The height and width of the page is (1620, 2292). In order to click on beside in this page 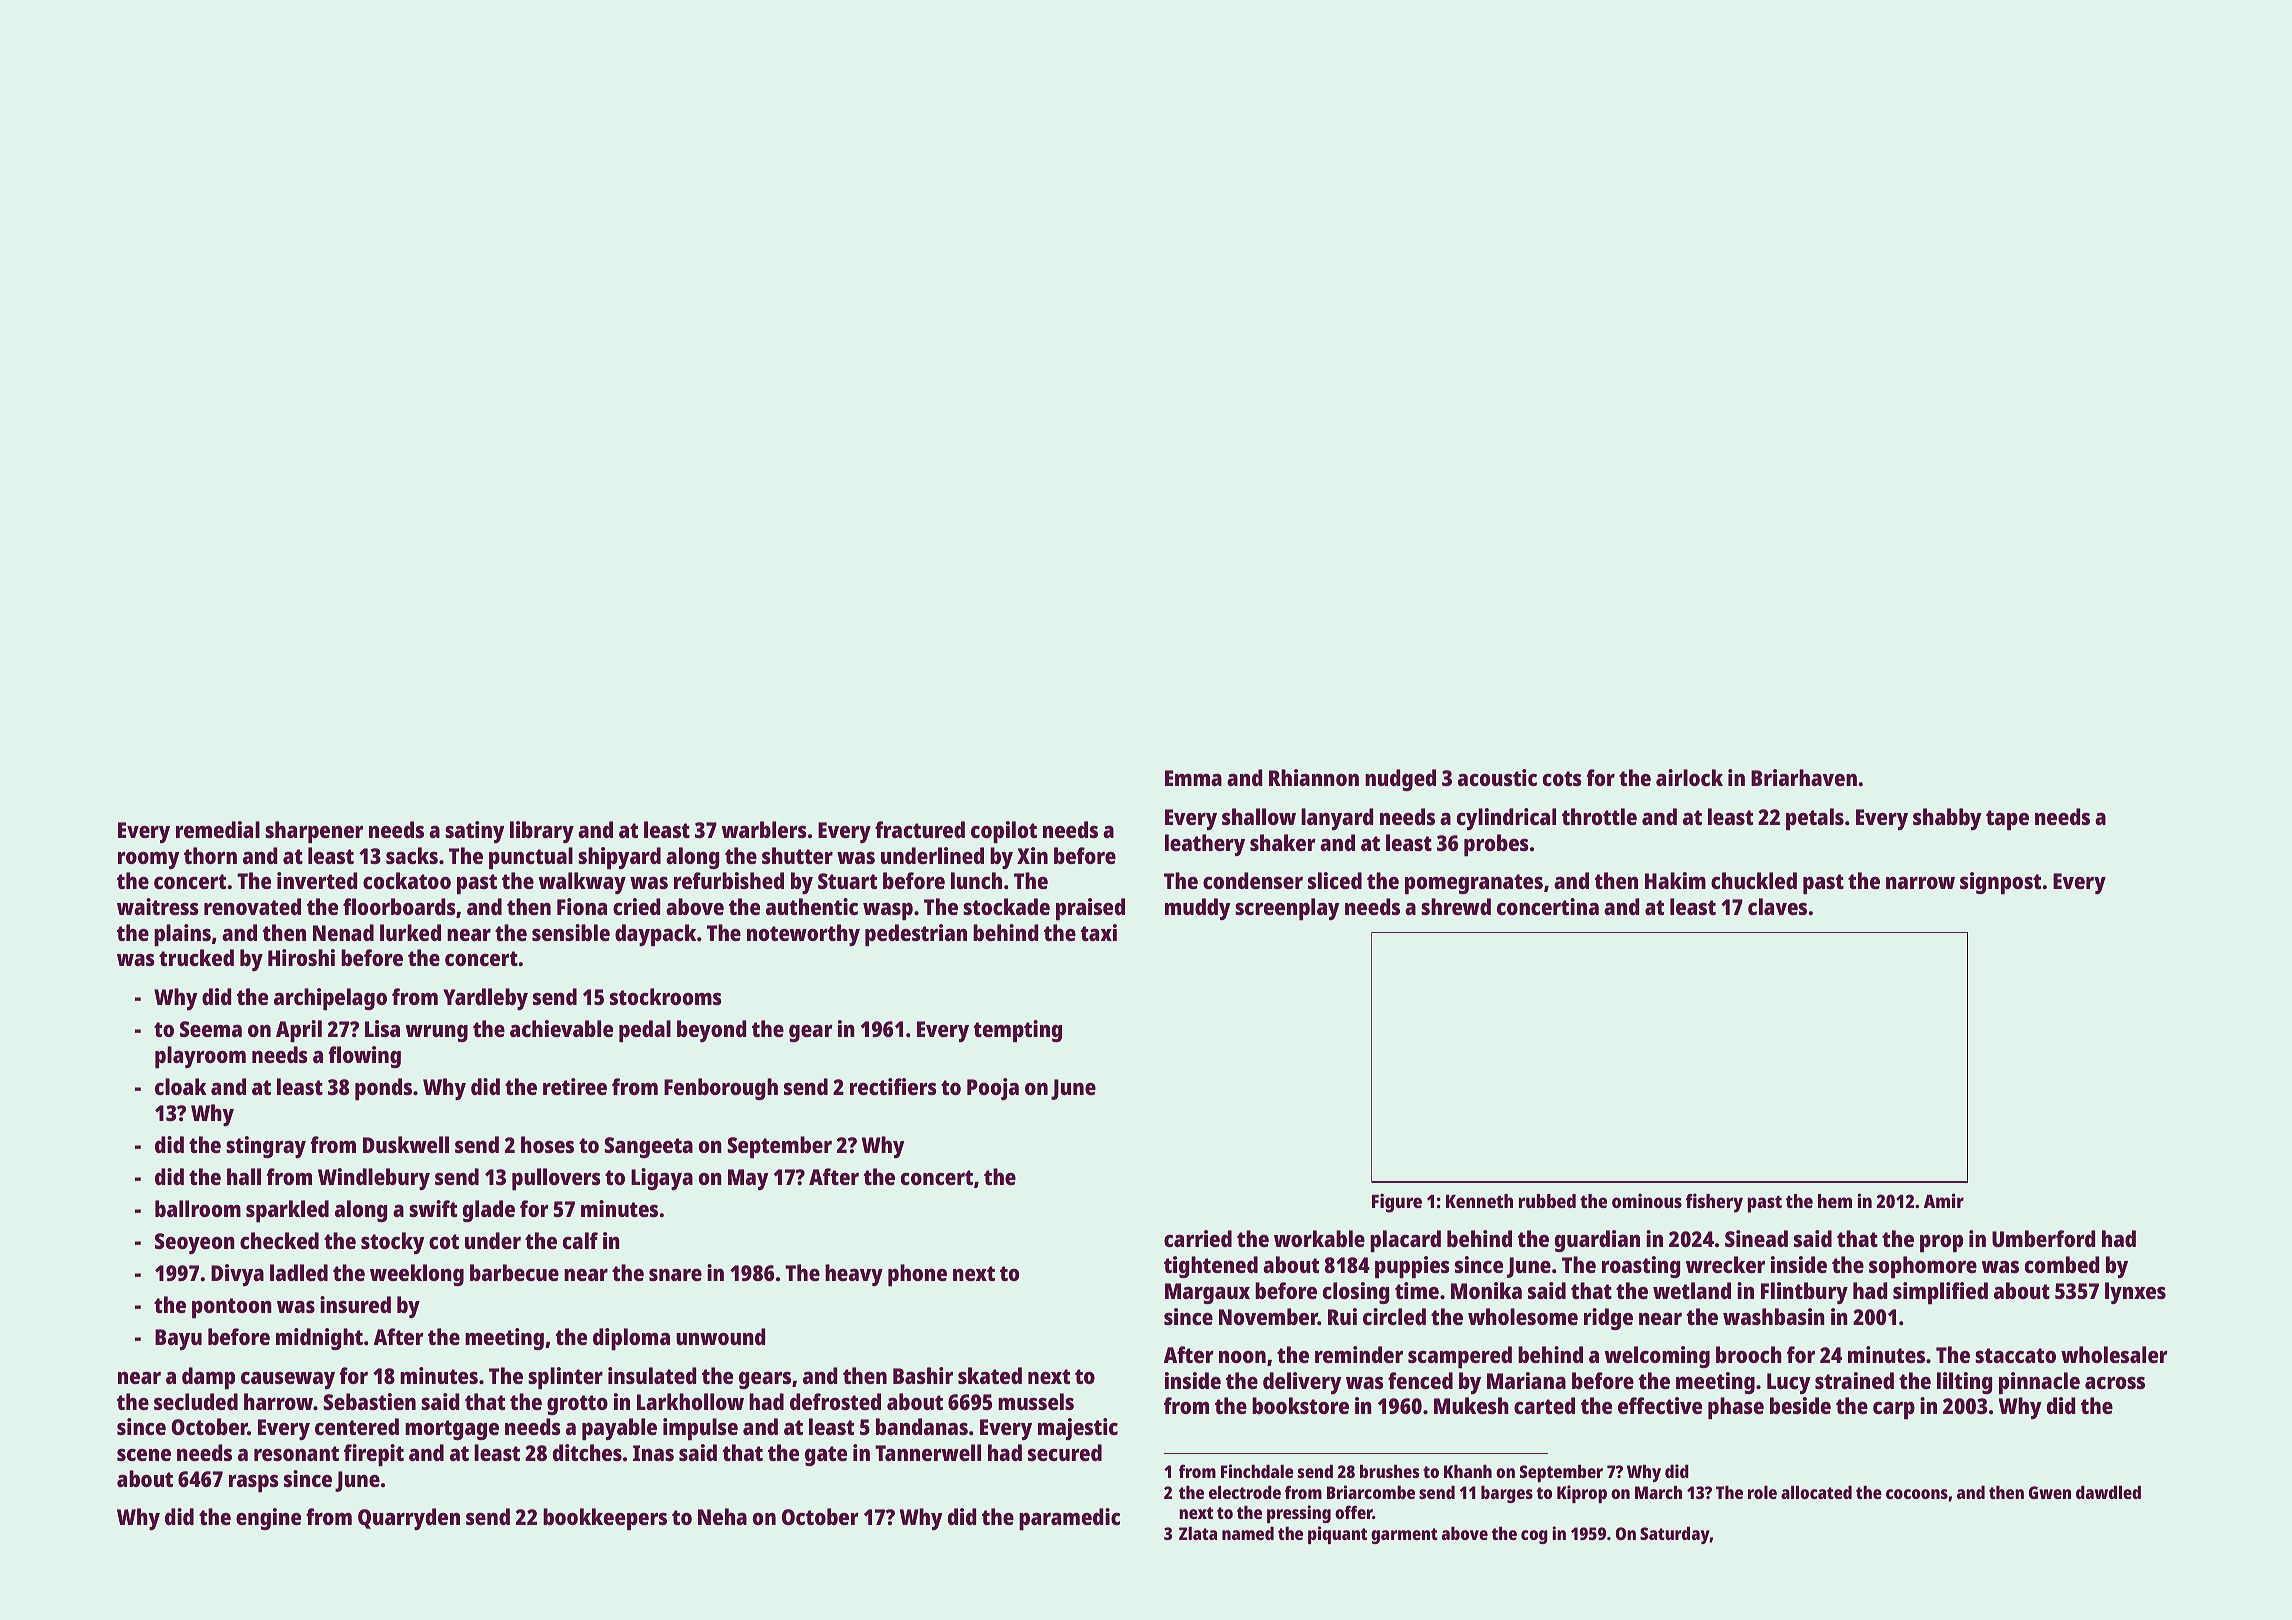, I will do `click(1800, 1405)`.
